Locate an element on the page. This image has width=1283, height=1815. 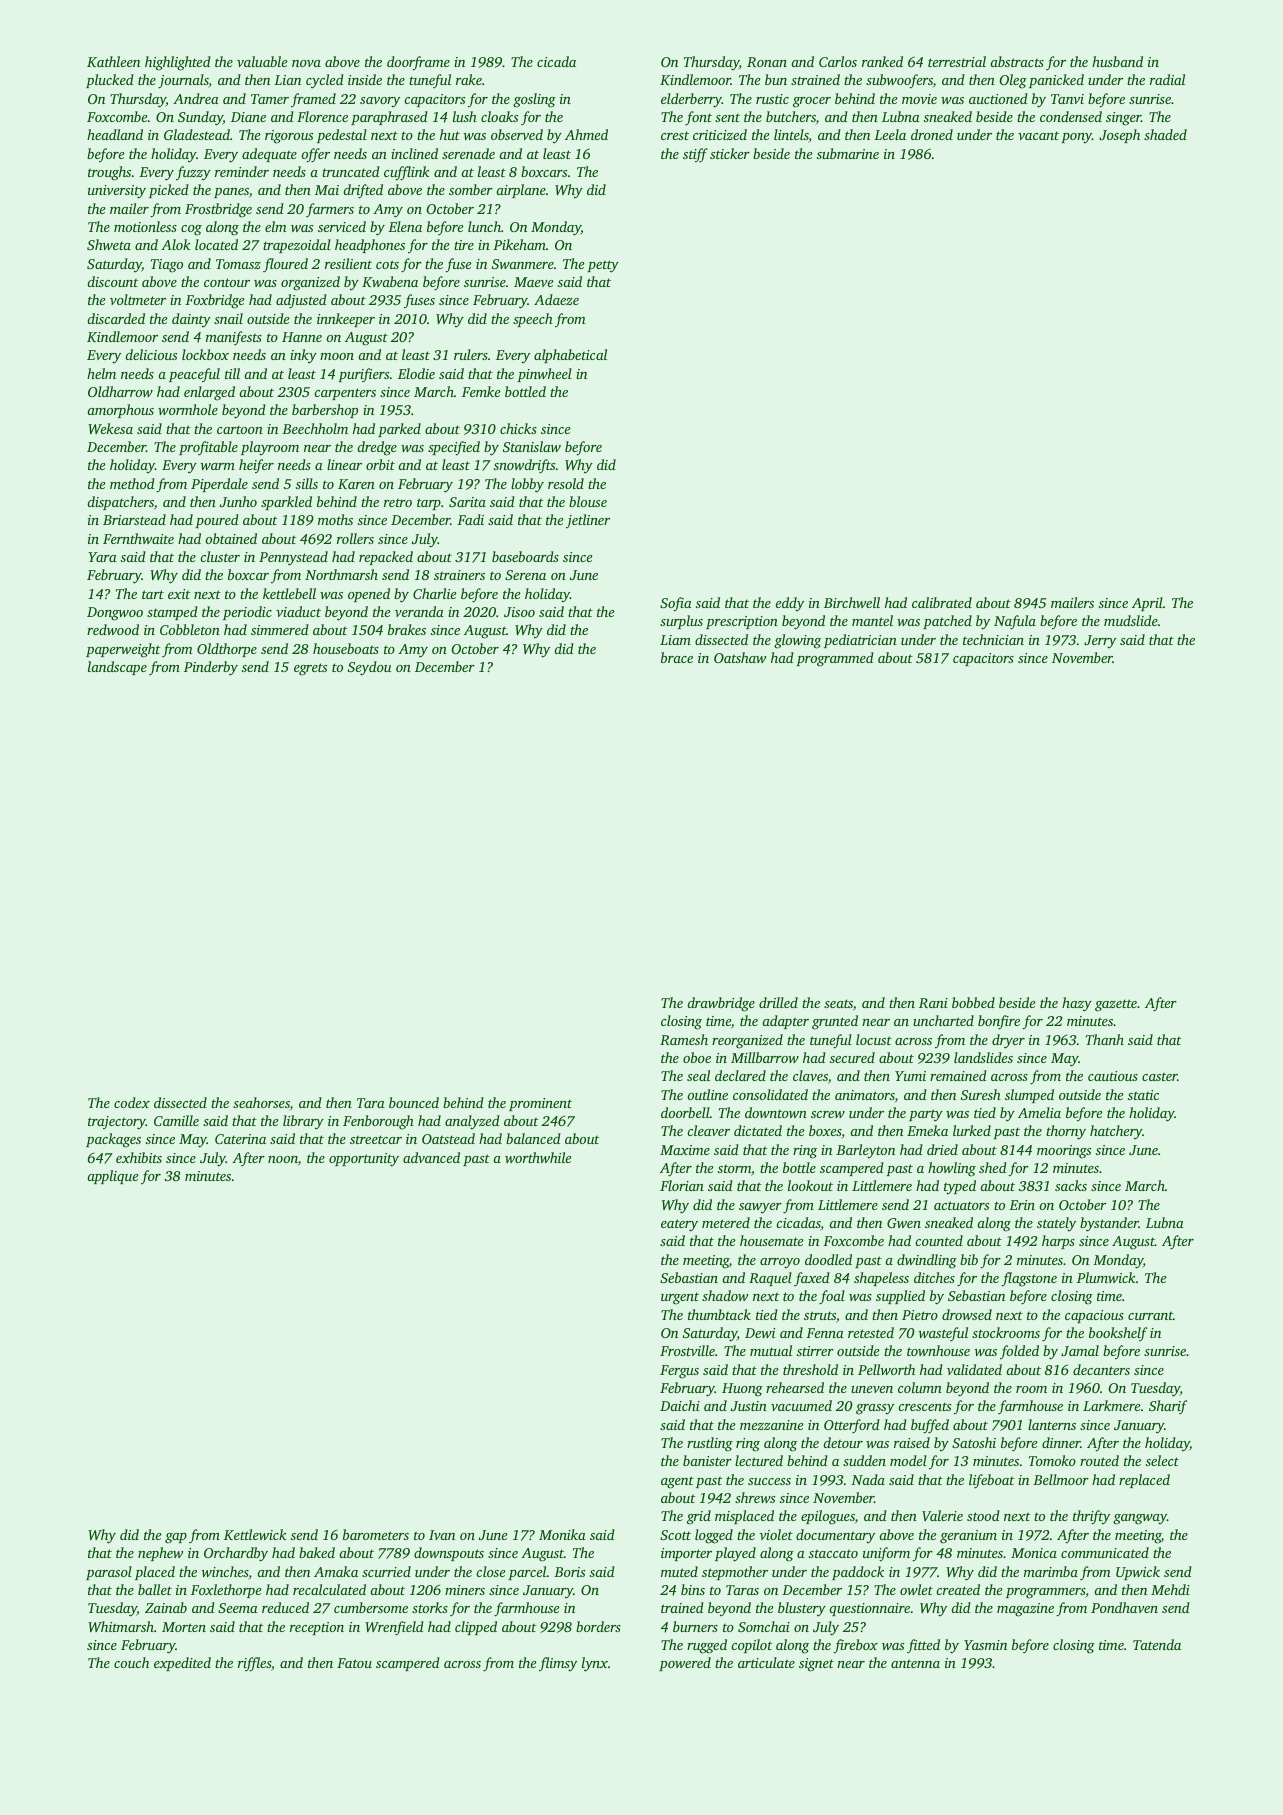
baked is located at coordinates (317, 1552).
